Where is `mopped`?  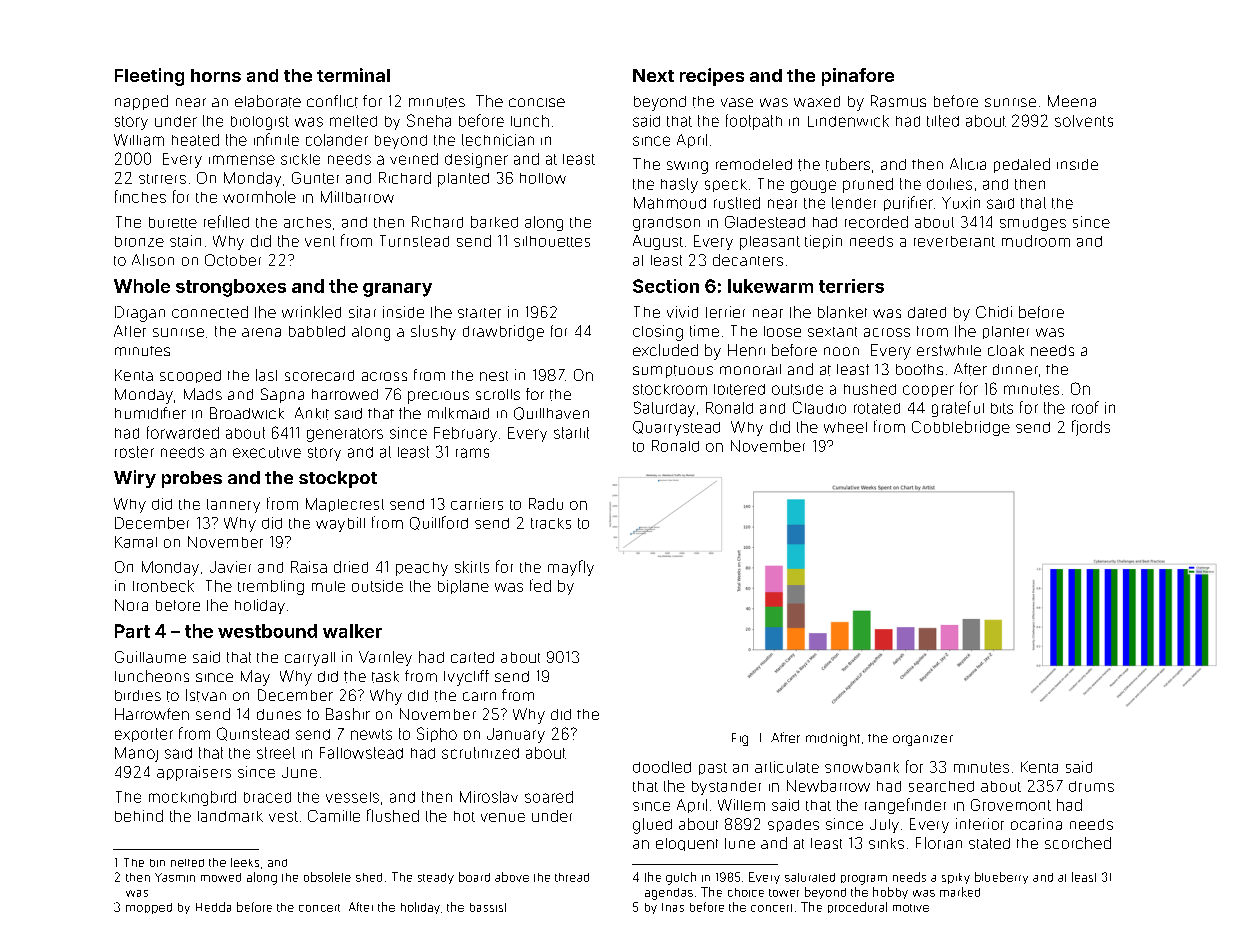
mopped is located at coordinates (149, 908).
